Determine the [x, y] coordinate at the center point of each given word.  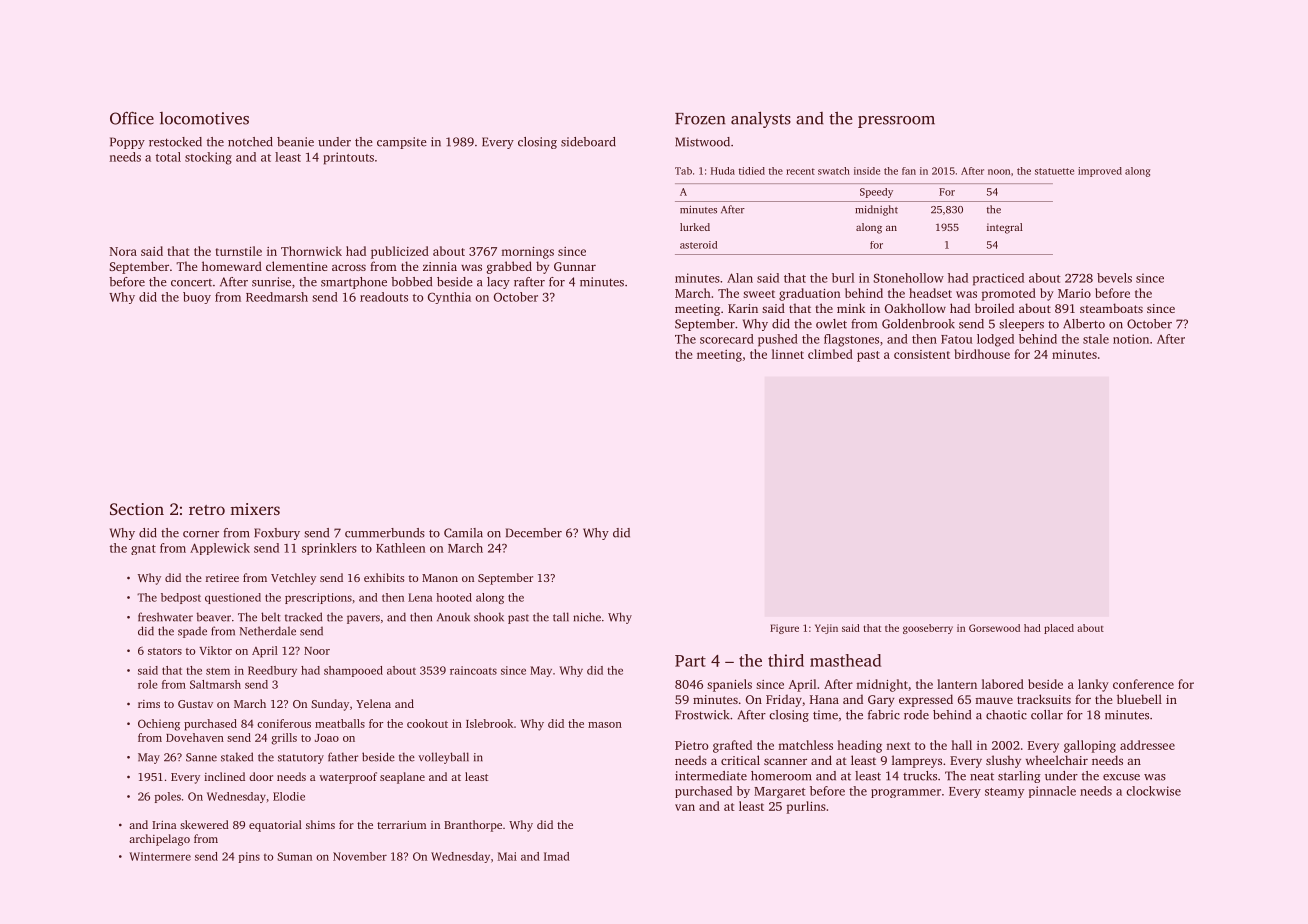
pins [249, 857]
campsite [402, 143]
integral [1005, 228]
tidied [752, 171]
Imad [557, 856]
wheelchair [1057, 760]
